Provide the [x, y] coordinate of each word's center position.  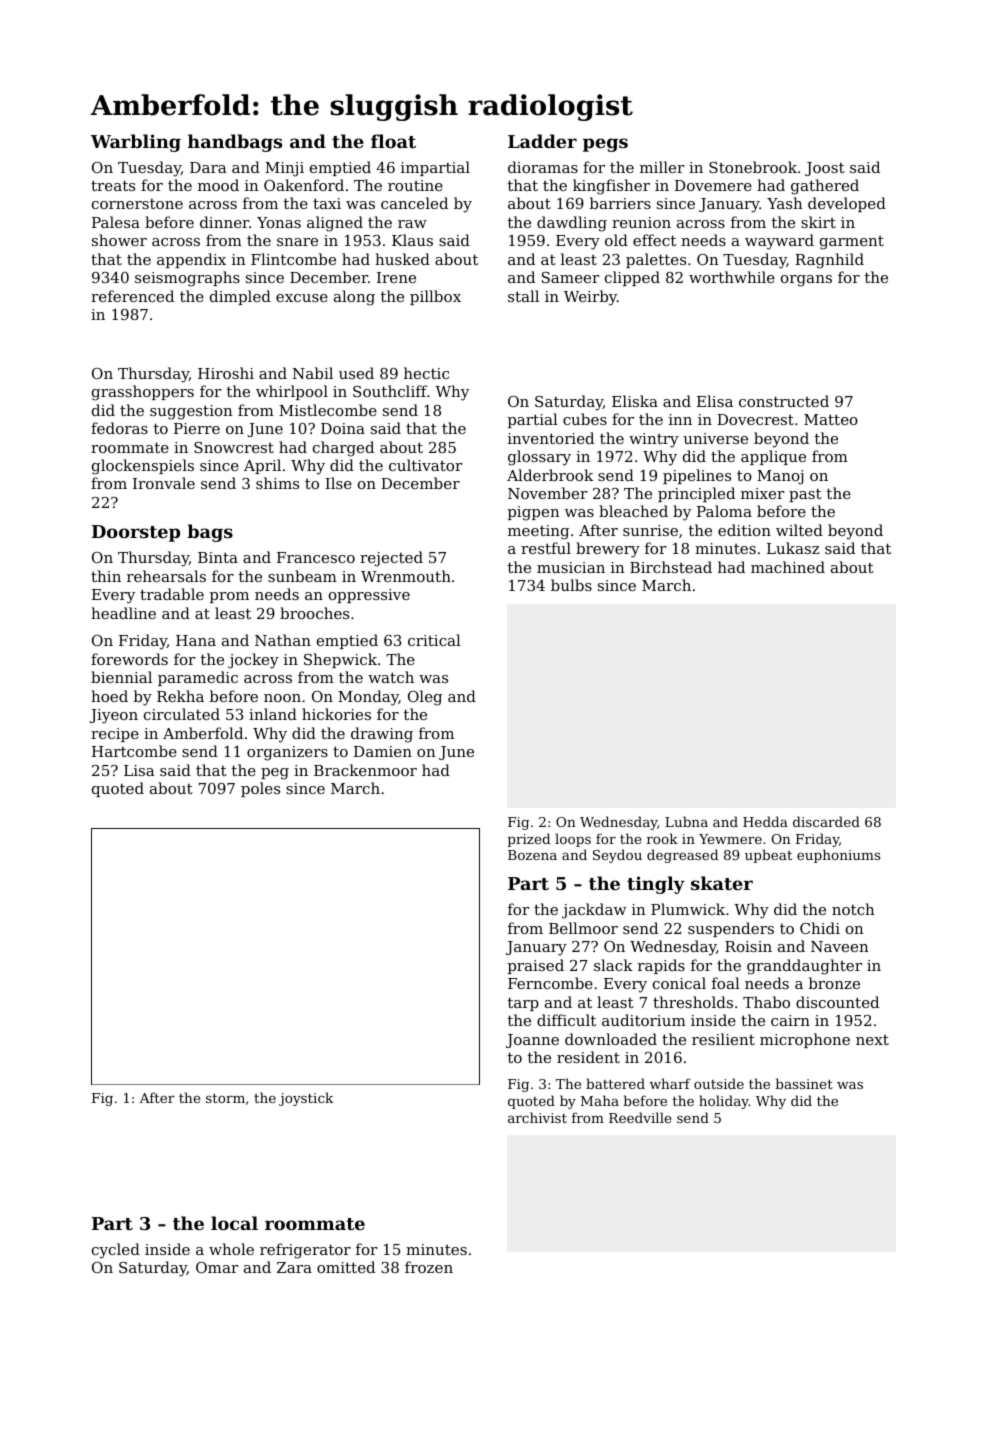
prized [528, 840]
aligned [335, 224]
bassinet [804, 1083]
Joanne [532, 1041]
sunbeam [302, 576]
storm [225, 1098]
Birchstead [671, 567]
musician [571, 567]
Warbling [136, 143]
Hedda [765, 821]
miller [662, 167]
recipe [115, 735]
